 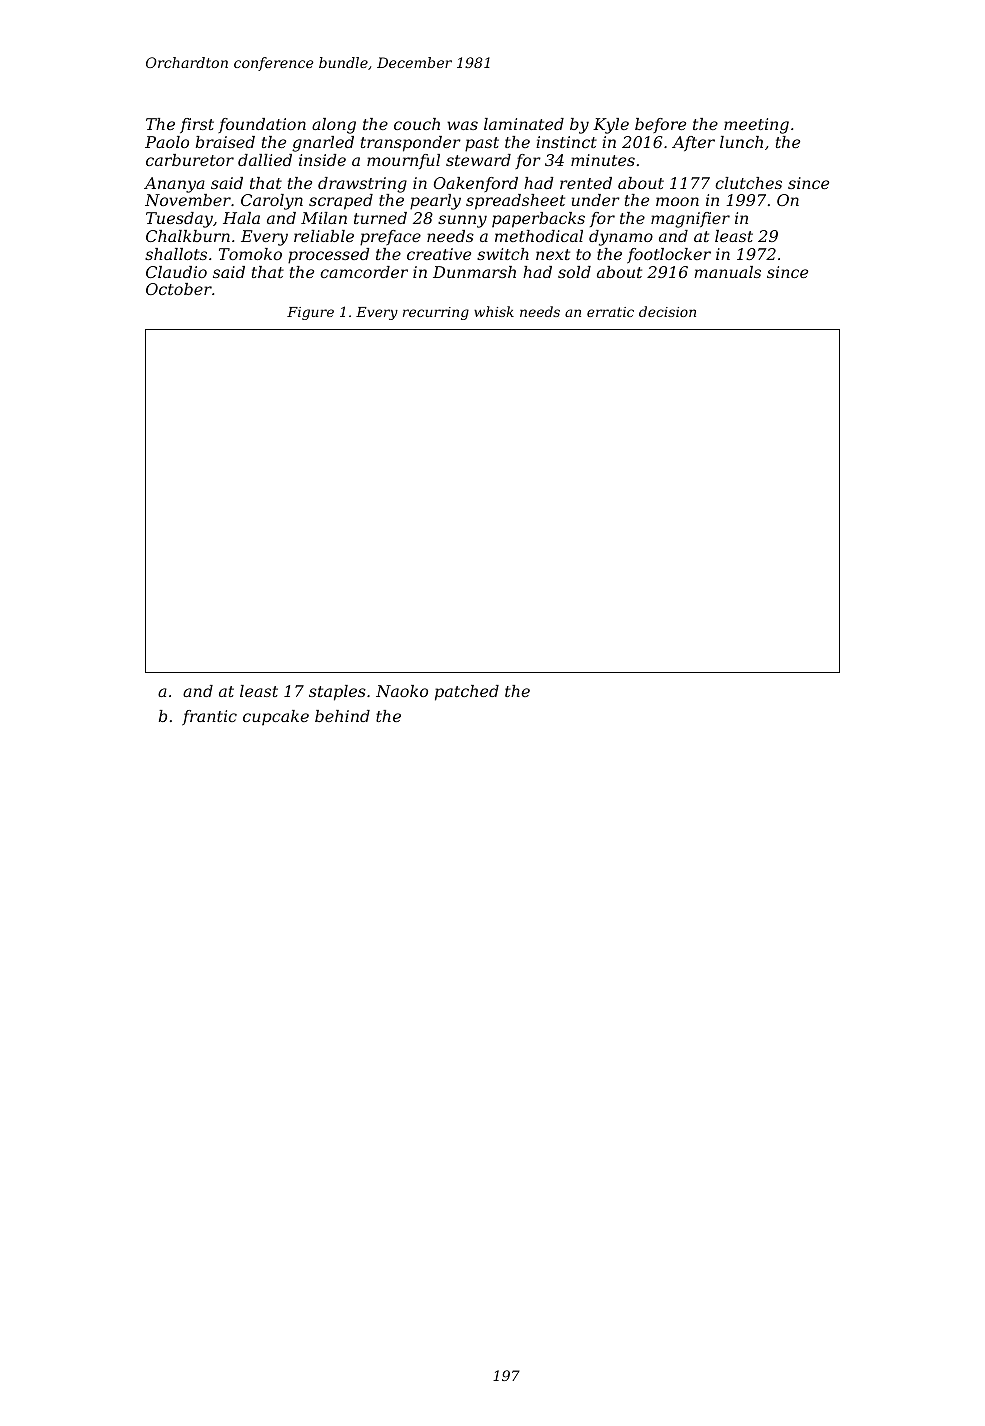 I want to click on couch, so click(x=417, y=124).
